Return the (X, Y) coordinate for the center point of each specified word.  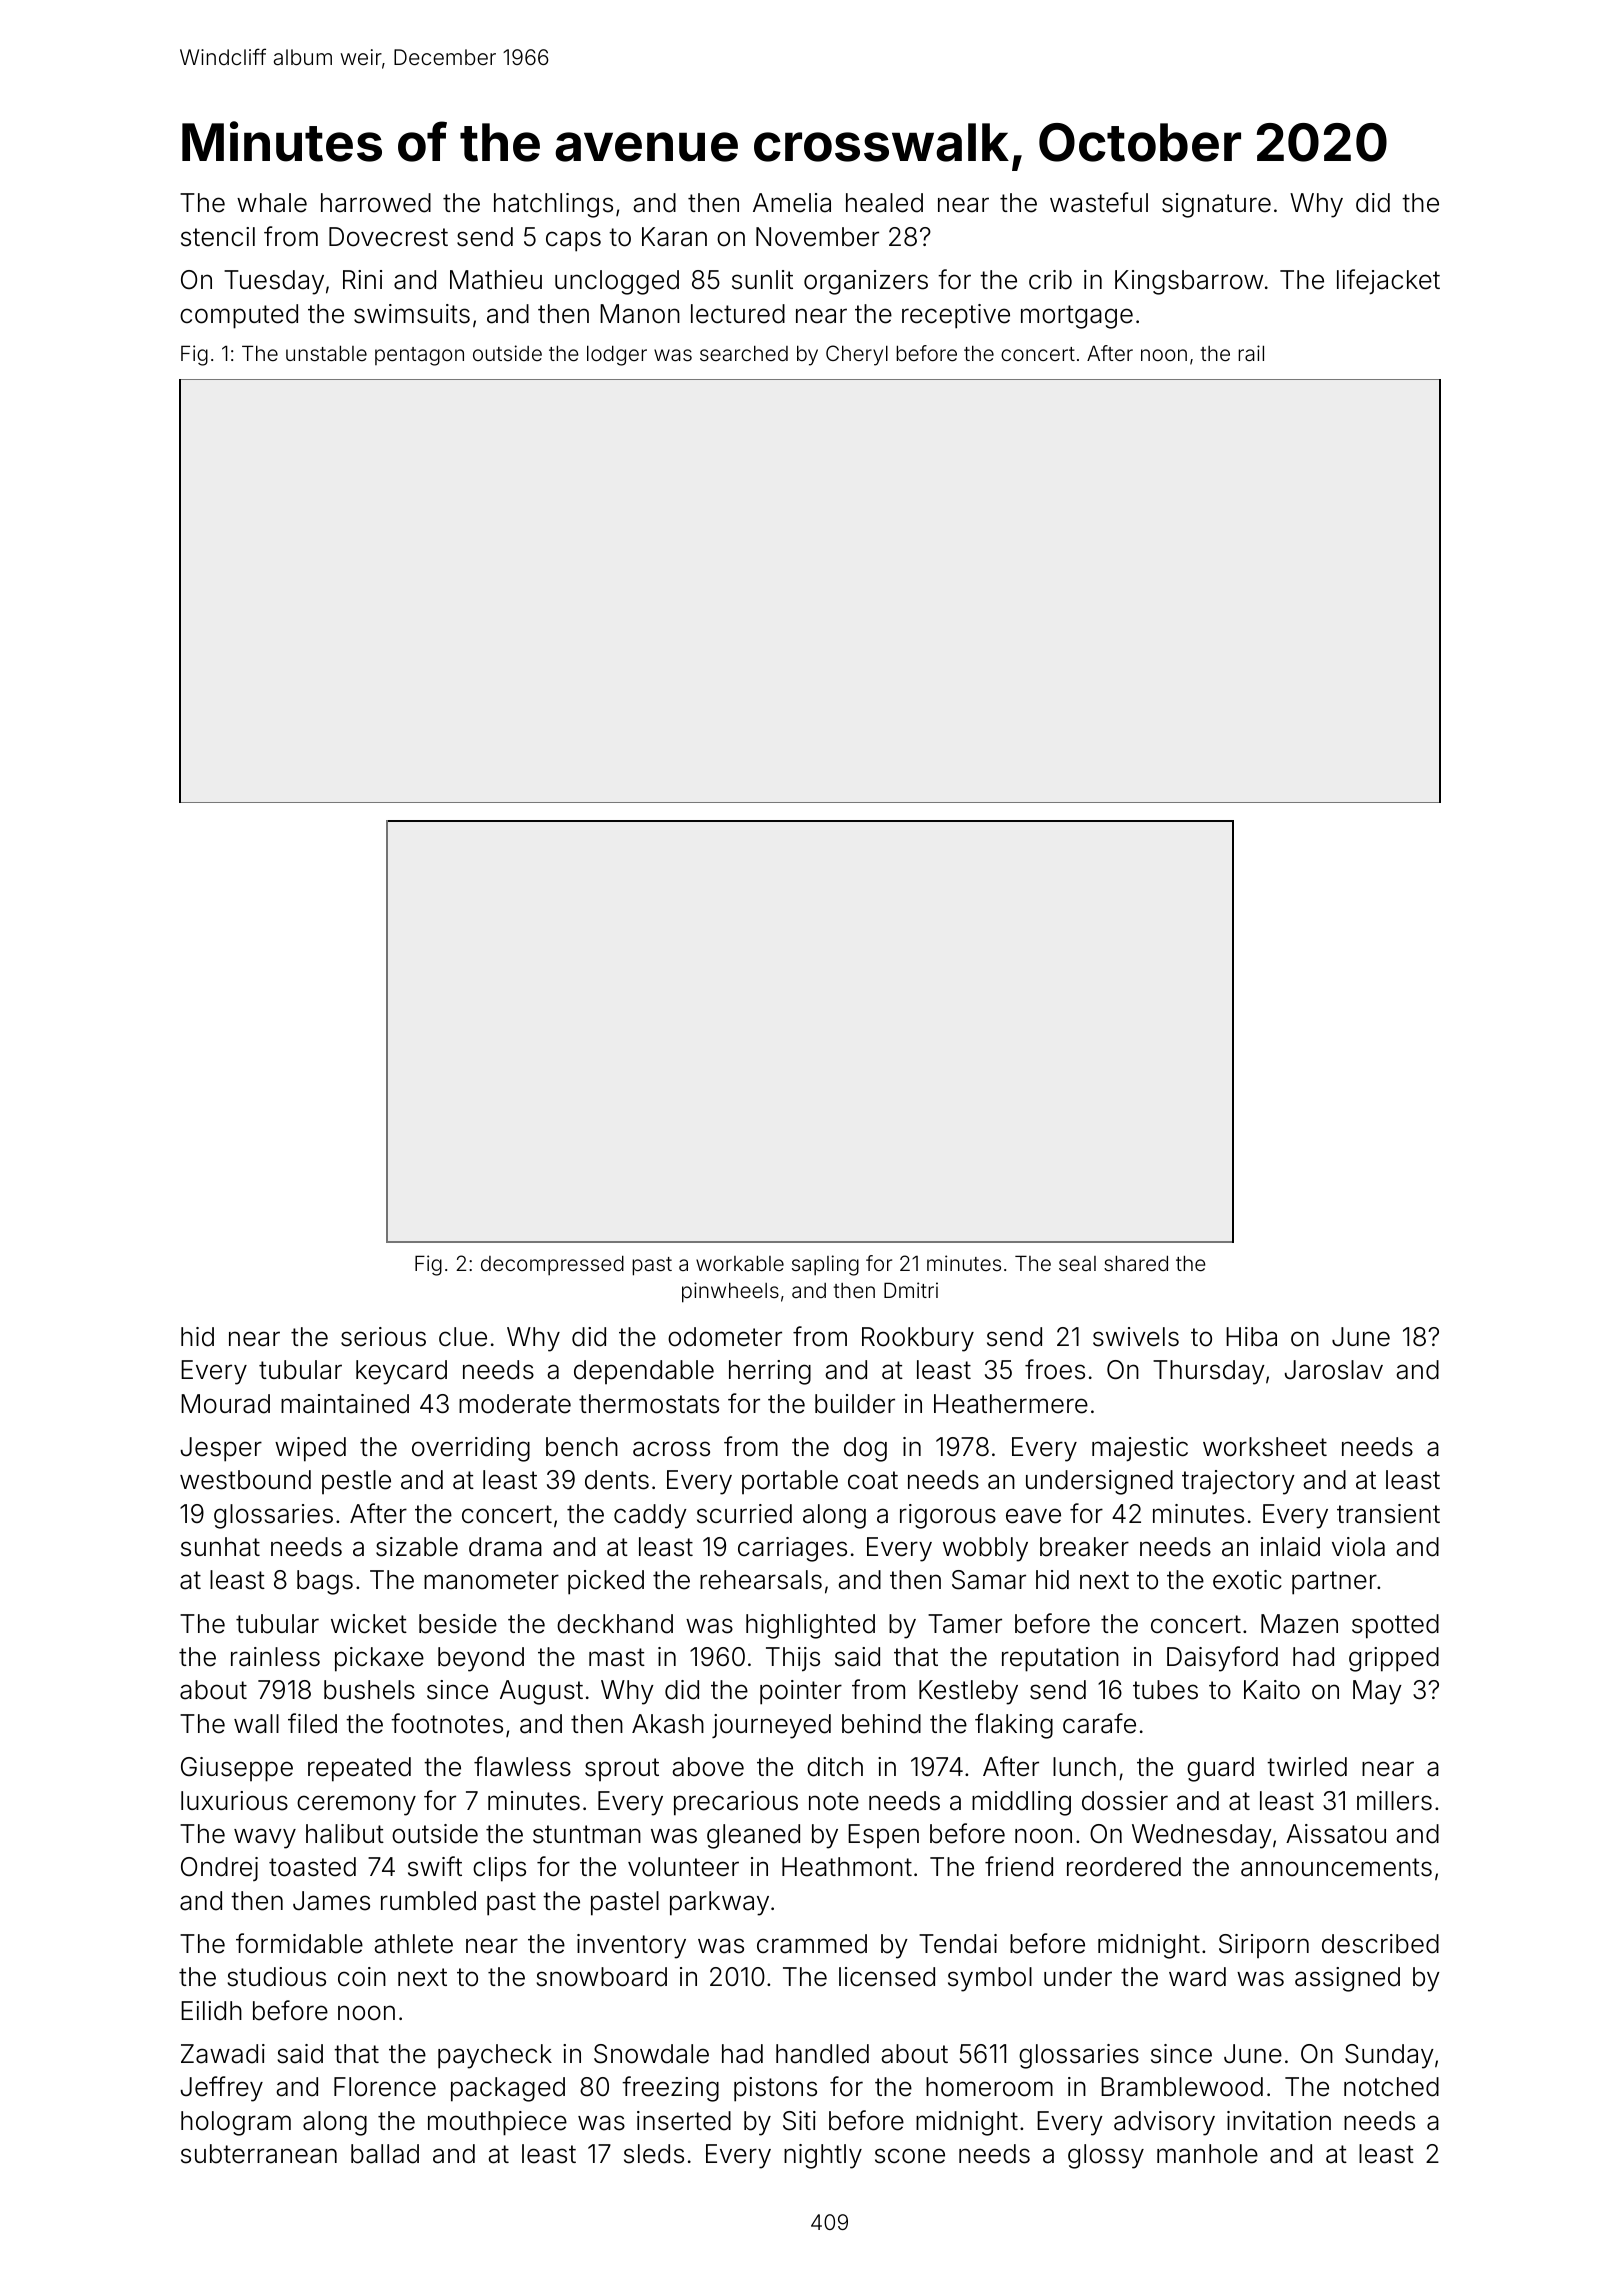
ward (1197, 1977)
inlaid (1290, 1547)
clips (499, 1869)
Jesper (221, 1449)
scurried (744, 1514)
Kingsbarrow (1189, 282)
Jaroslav (1334, 1370)
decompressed (552, 1265)
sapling (825, 1265)
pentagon (419, 356)
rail (1251, 353)
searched (744, 353)
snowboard (601, 1977)
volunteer (683, 1867)
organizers (866, 282)
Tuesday (274, 282)
